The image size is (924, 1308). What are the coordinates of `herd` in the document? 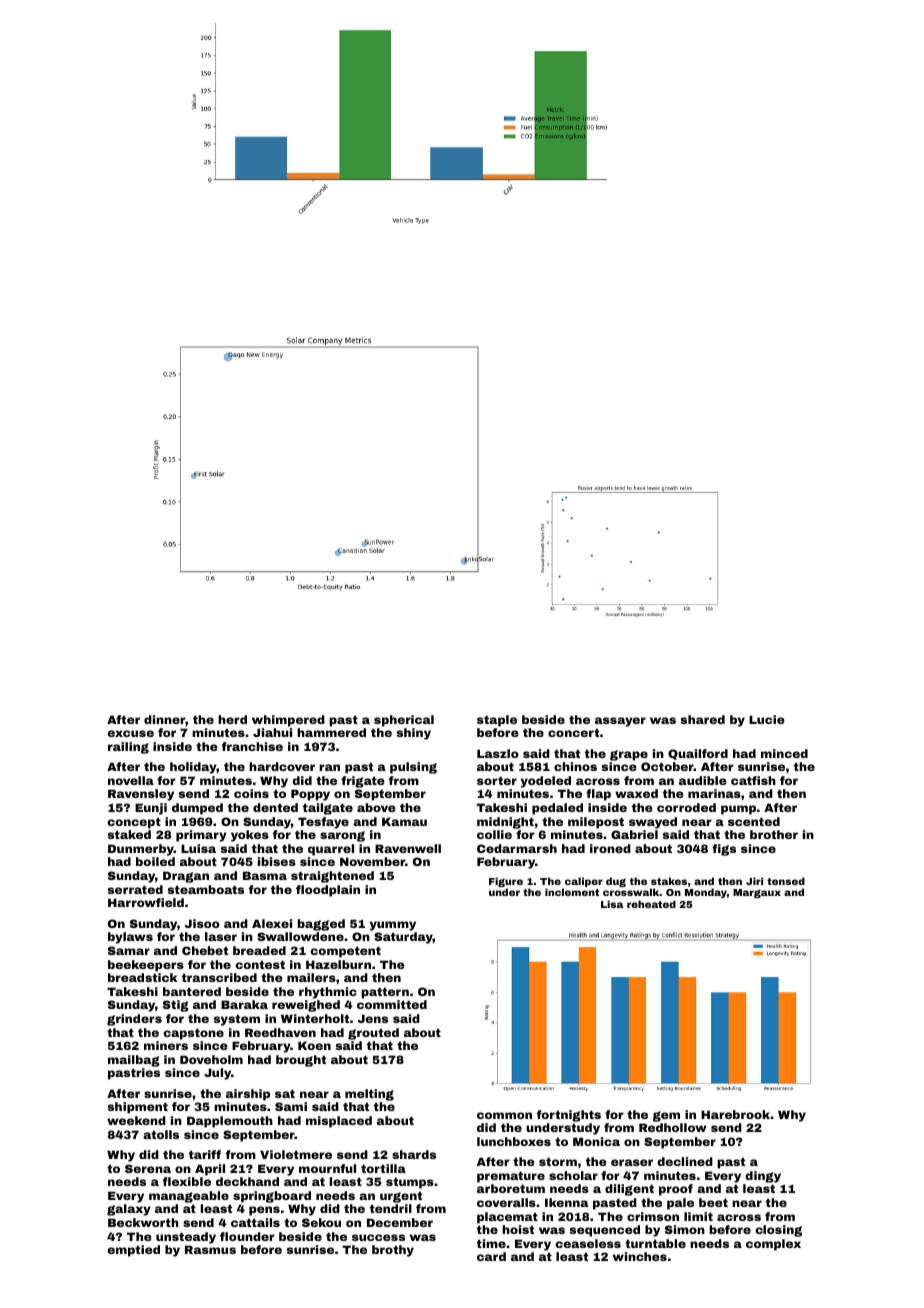 It's located at (232, 719).
